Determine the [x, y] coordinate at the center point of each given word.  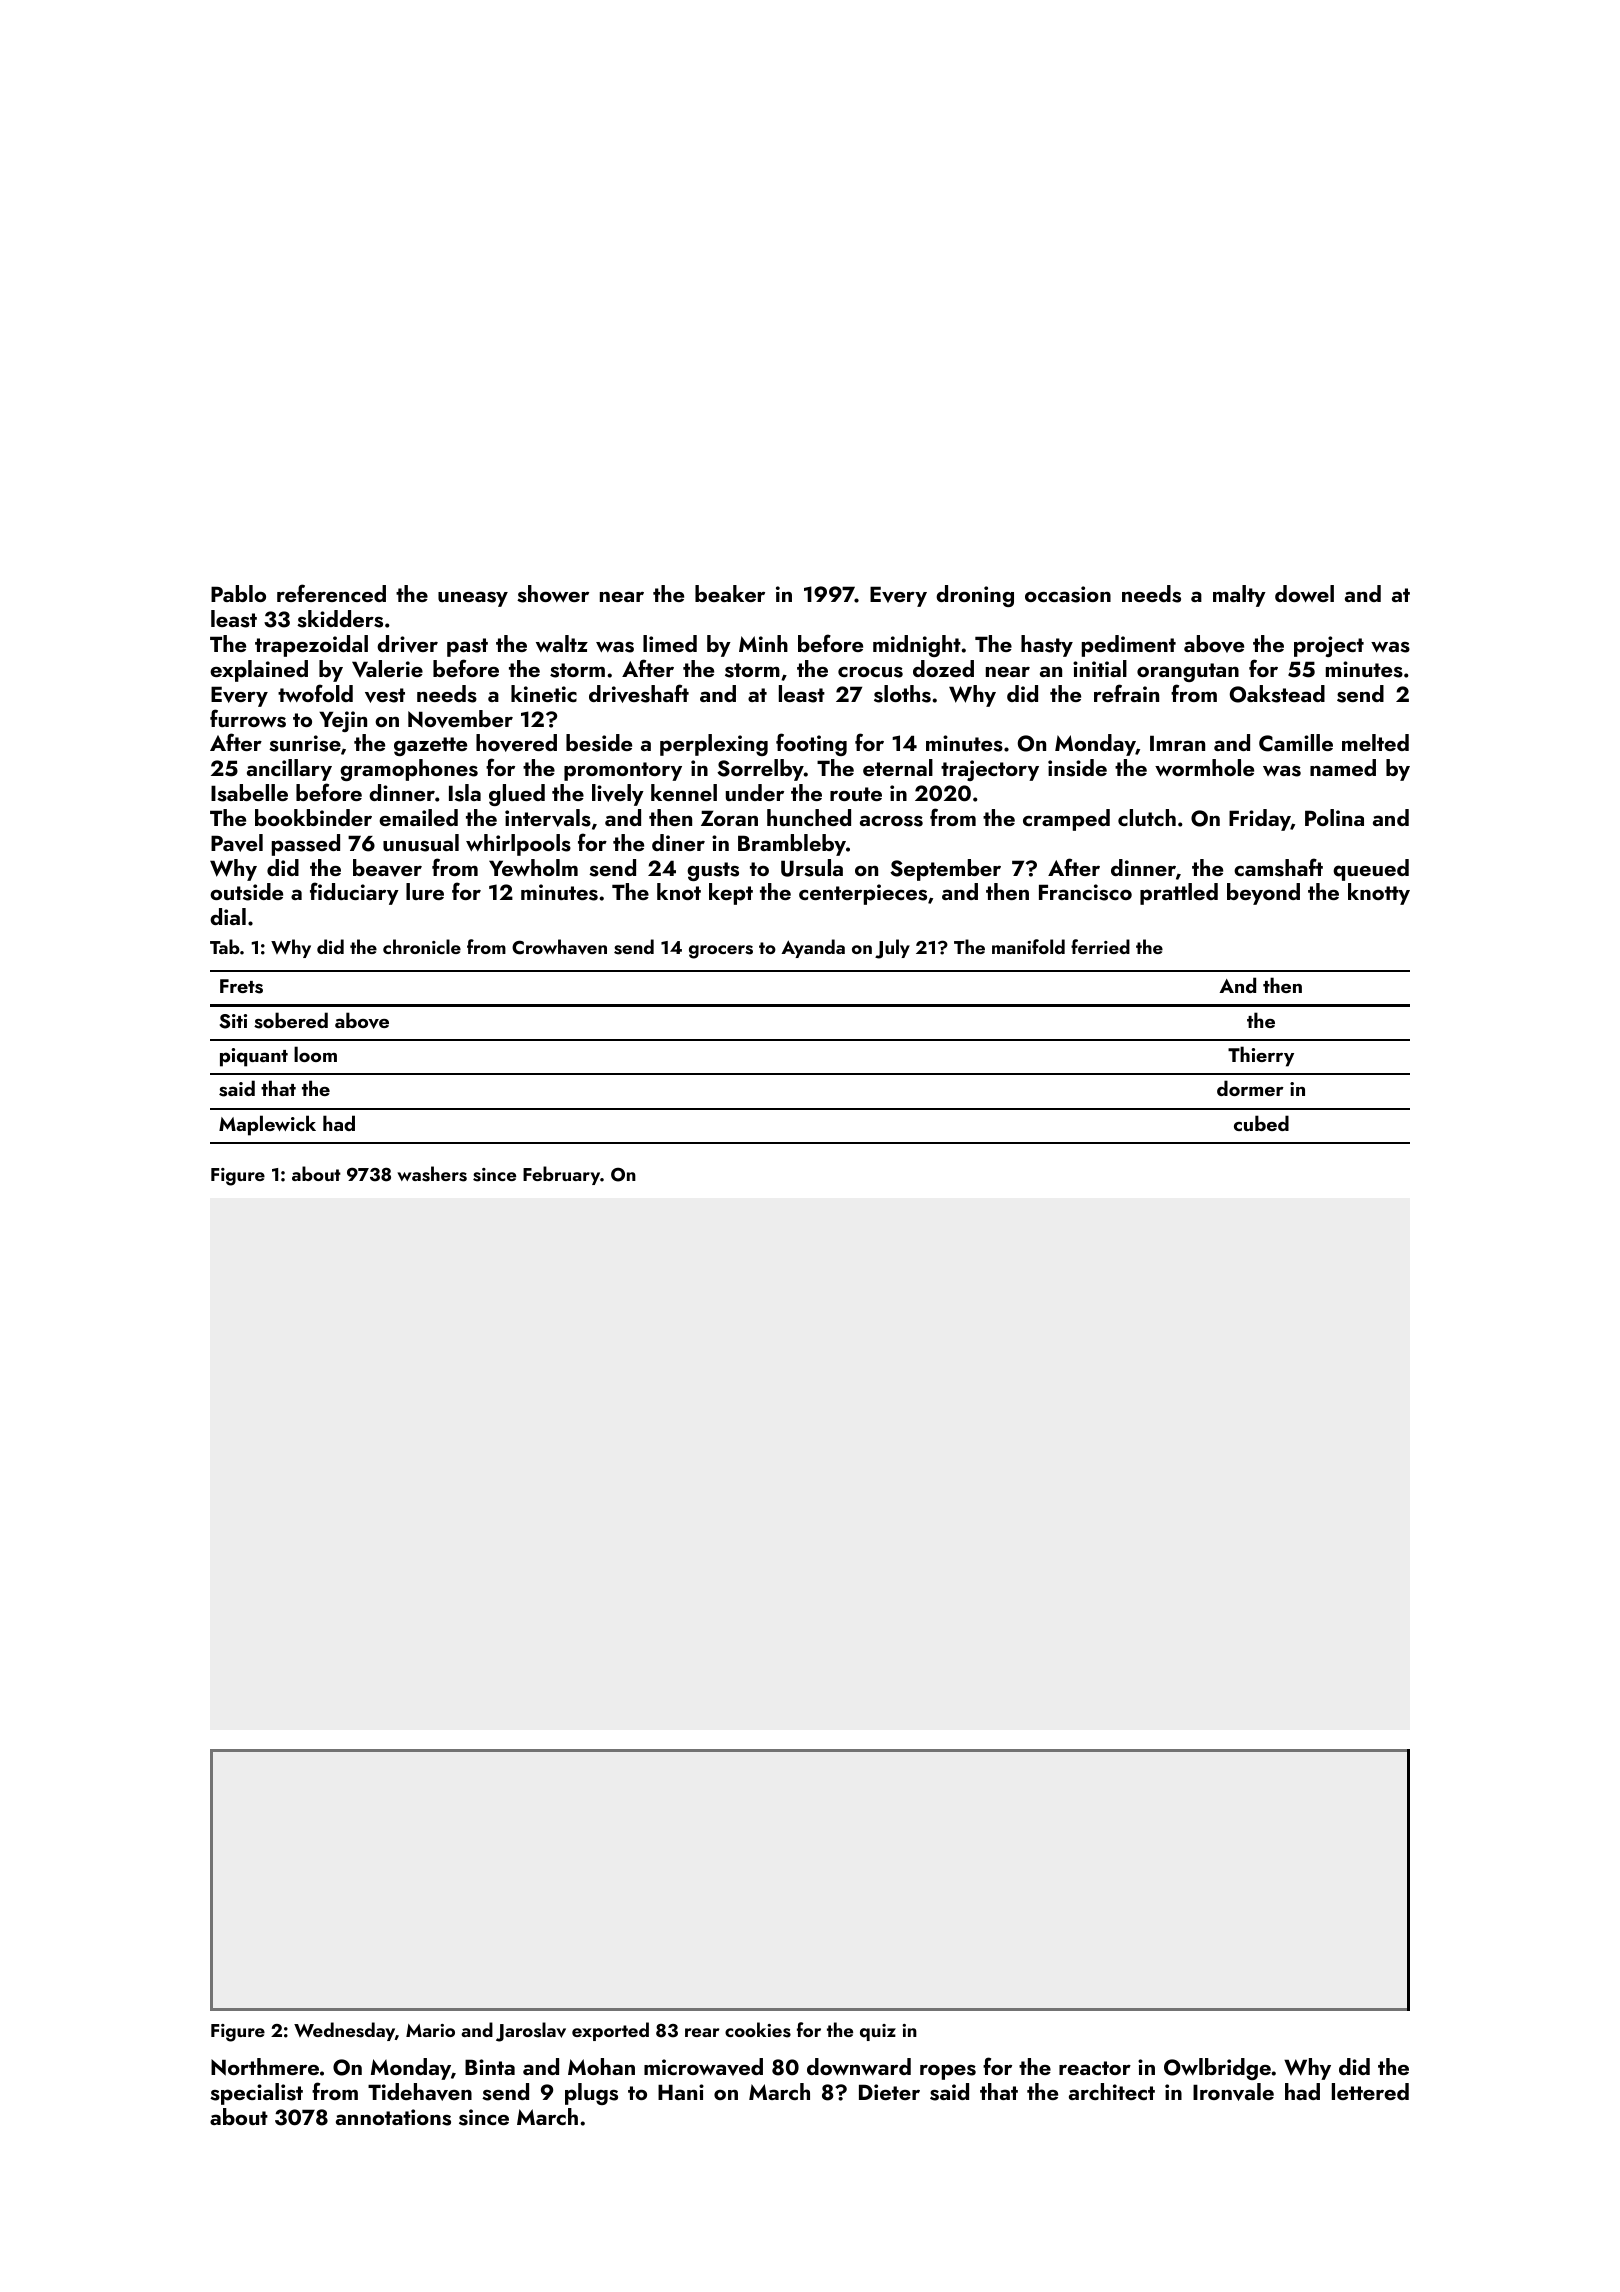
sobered [291, 1020]
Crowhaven [559, 947]
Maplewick [267, 1125]
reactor [1095, 2068]
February [561, 1175]
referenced [331, 593]
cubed [1261, 1123]
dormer [1250, 1088]
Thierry [1261, 1056]
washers [432, 1174]
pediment [1129, 646]
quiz [878, 2032]
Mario [430, 2030]
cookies [758, 2030]
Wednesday [344, 2031]
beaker [730, 593]
